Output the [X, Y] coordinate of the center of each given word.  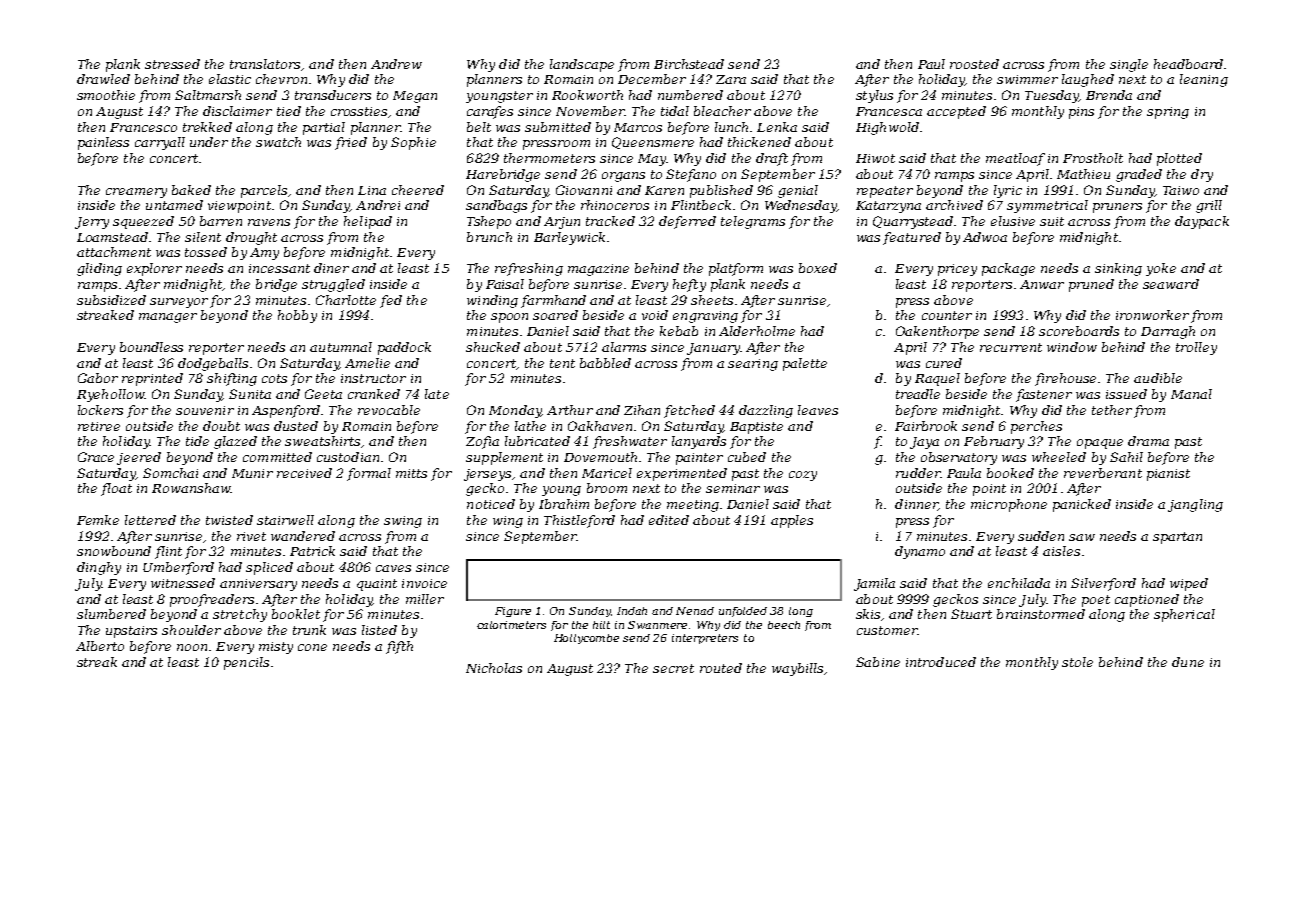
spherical [1184, 615]
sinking [1118, 269]
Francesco [143, 127]
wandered [303, 536]
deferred [687, 222]
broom [607, 488]
